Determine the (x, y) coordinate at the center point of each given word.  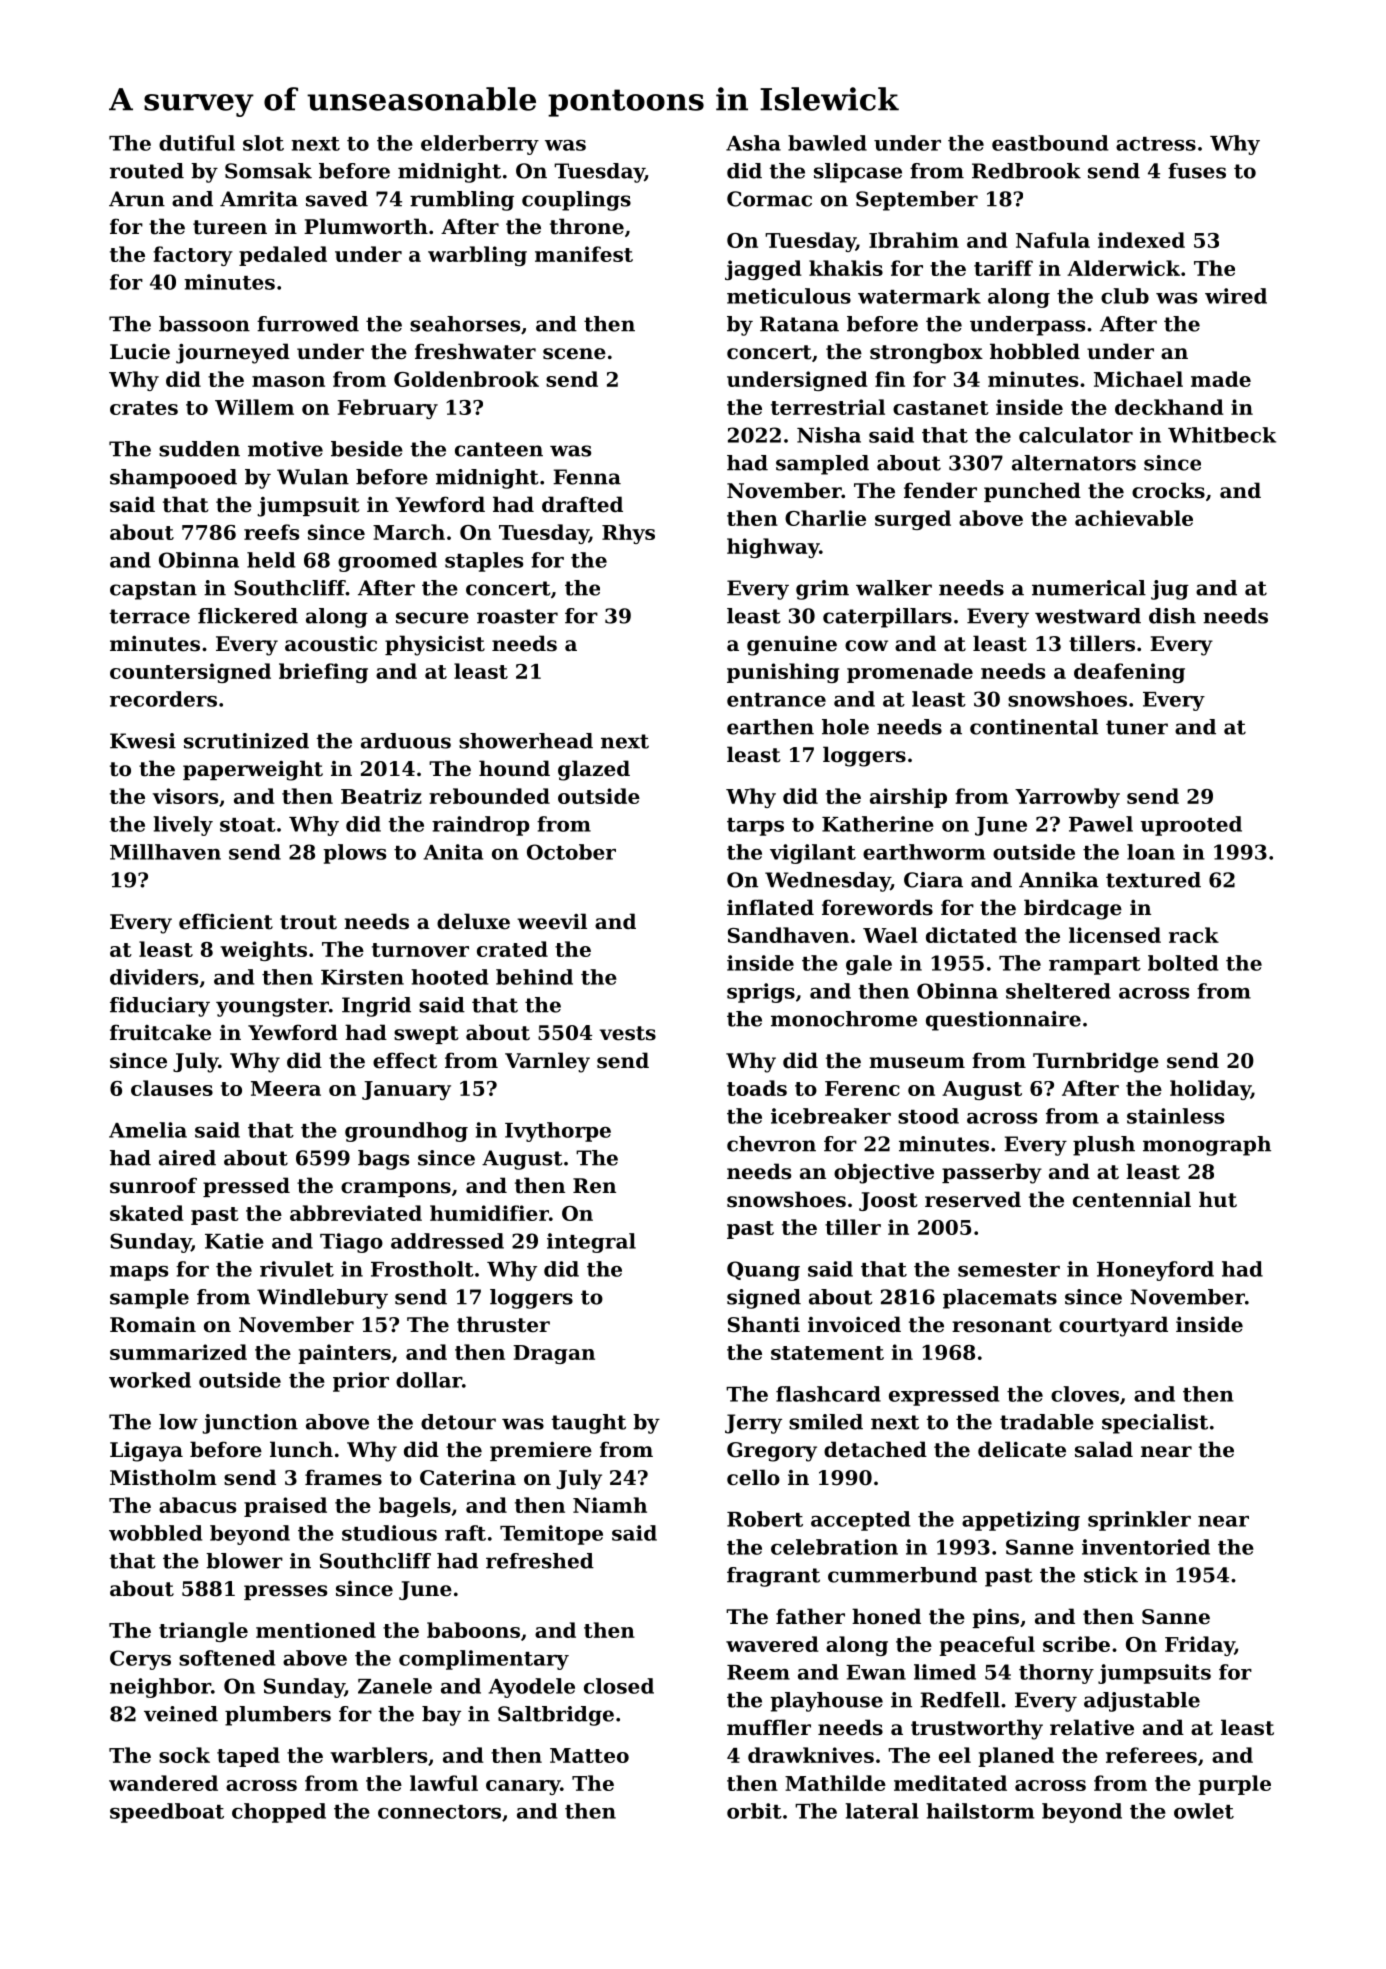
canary (523, 1787)
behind (534, 977)
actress (1156, 144)
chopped (279, 1813)
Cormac (769, 199)
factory (193, 256)
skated (147, 1213)
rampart (1095, 966)
